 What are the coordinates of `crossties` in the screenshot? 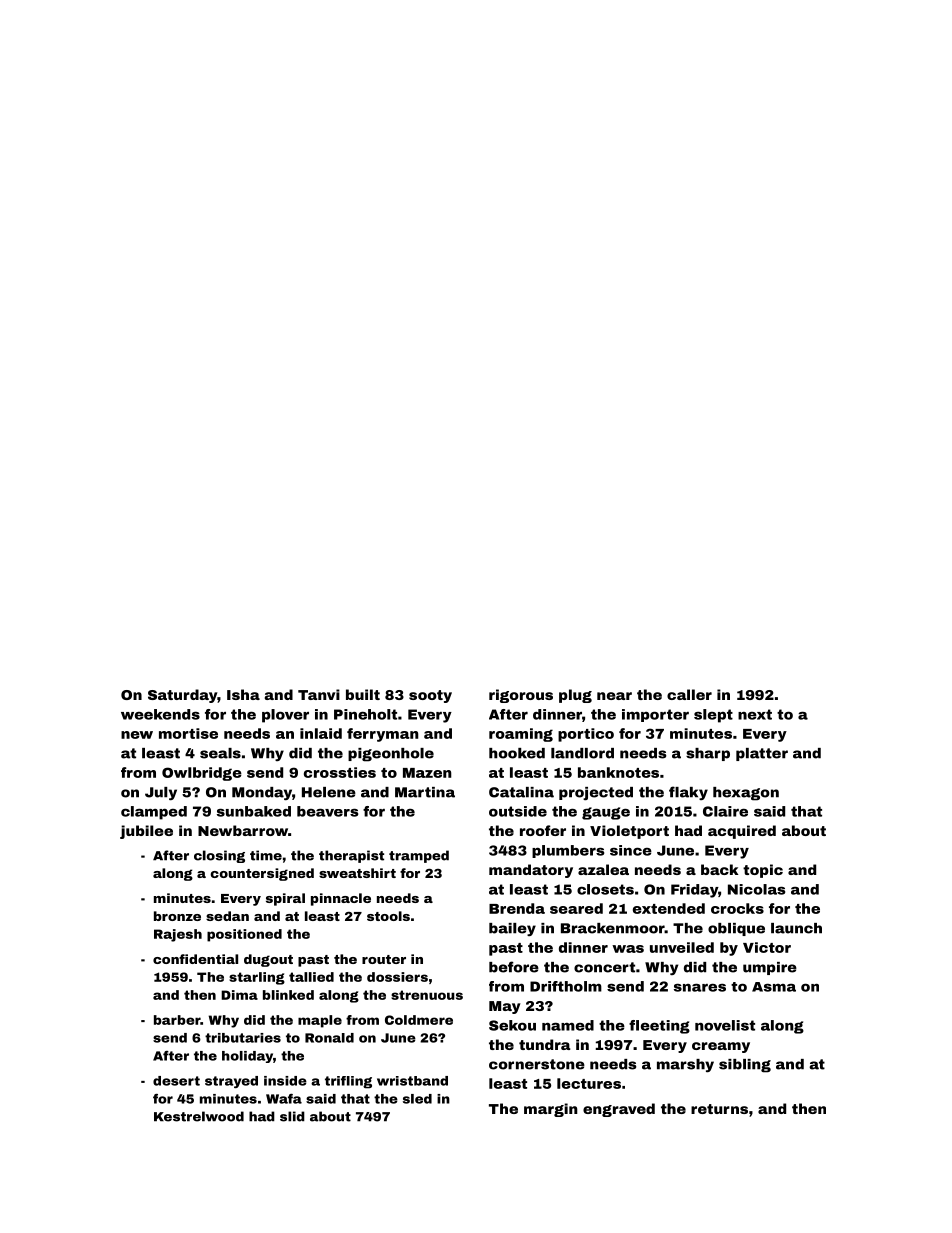 It's located at (340, 772).
